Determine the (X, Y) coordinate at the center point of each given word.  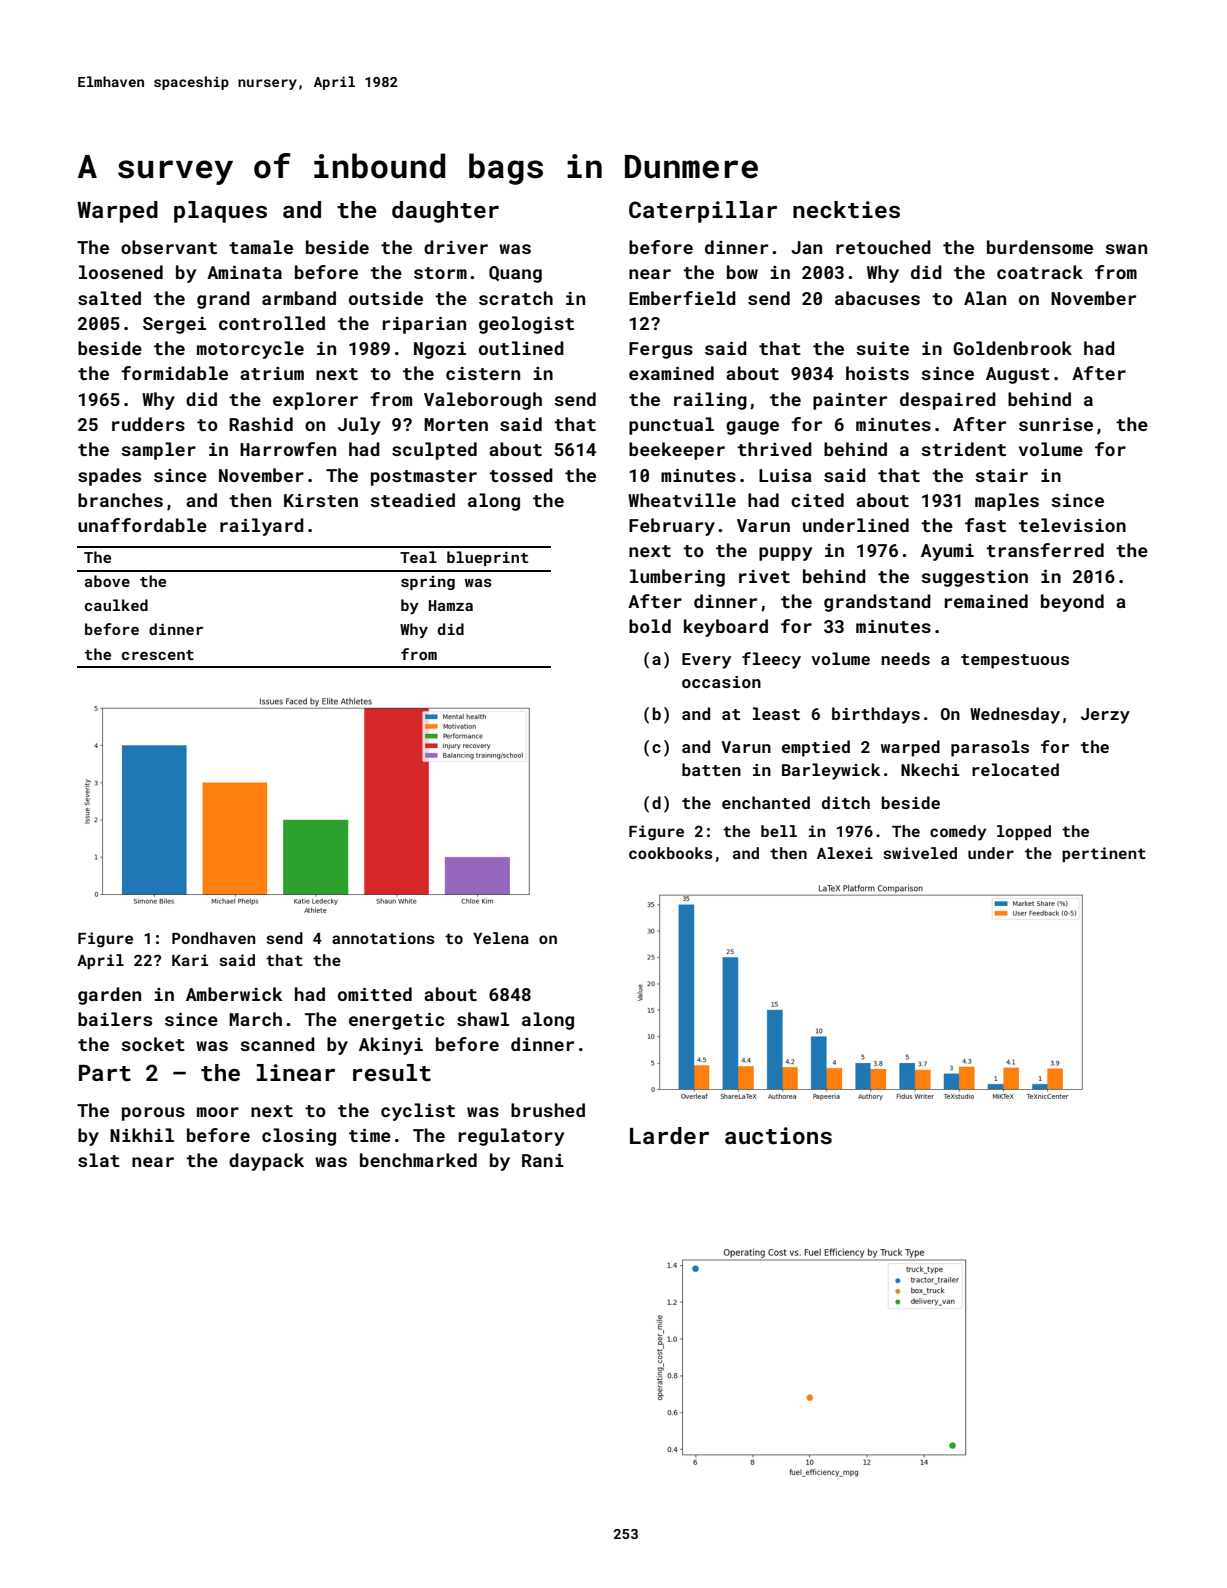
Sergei (174, 325)
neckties (846, 209)
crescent (158, 655)
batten (711, 769)
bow (742, 272)
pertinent (1104, 854)
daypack (266, 1162)
